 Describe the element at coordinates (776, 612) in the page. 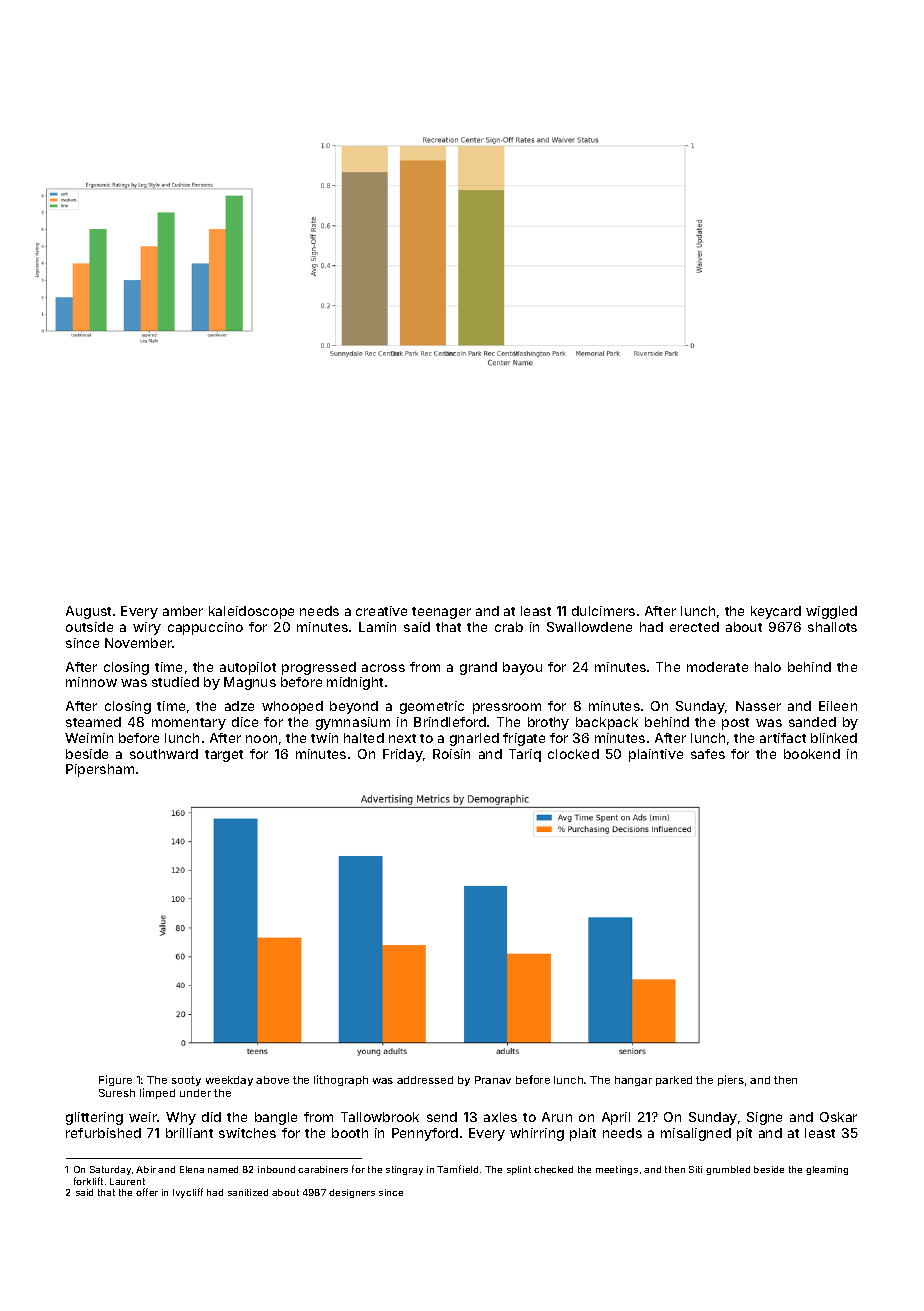

I see `keycard` at that location.
